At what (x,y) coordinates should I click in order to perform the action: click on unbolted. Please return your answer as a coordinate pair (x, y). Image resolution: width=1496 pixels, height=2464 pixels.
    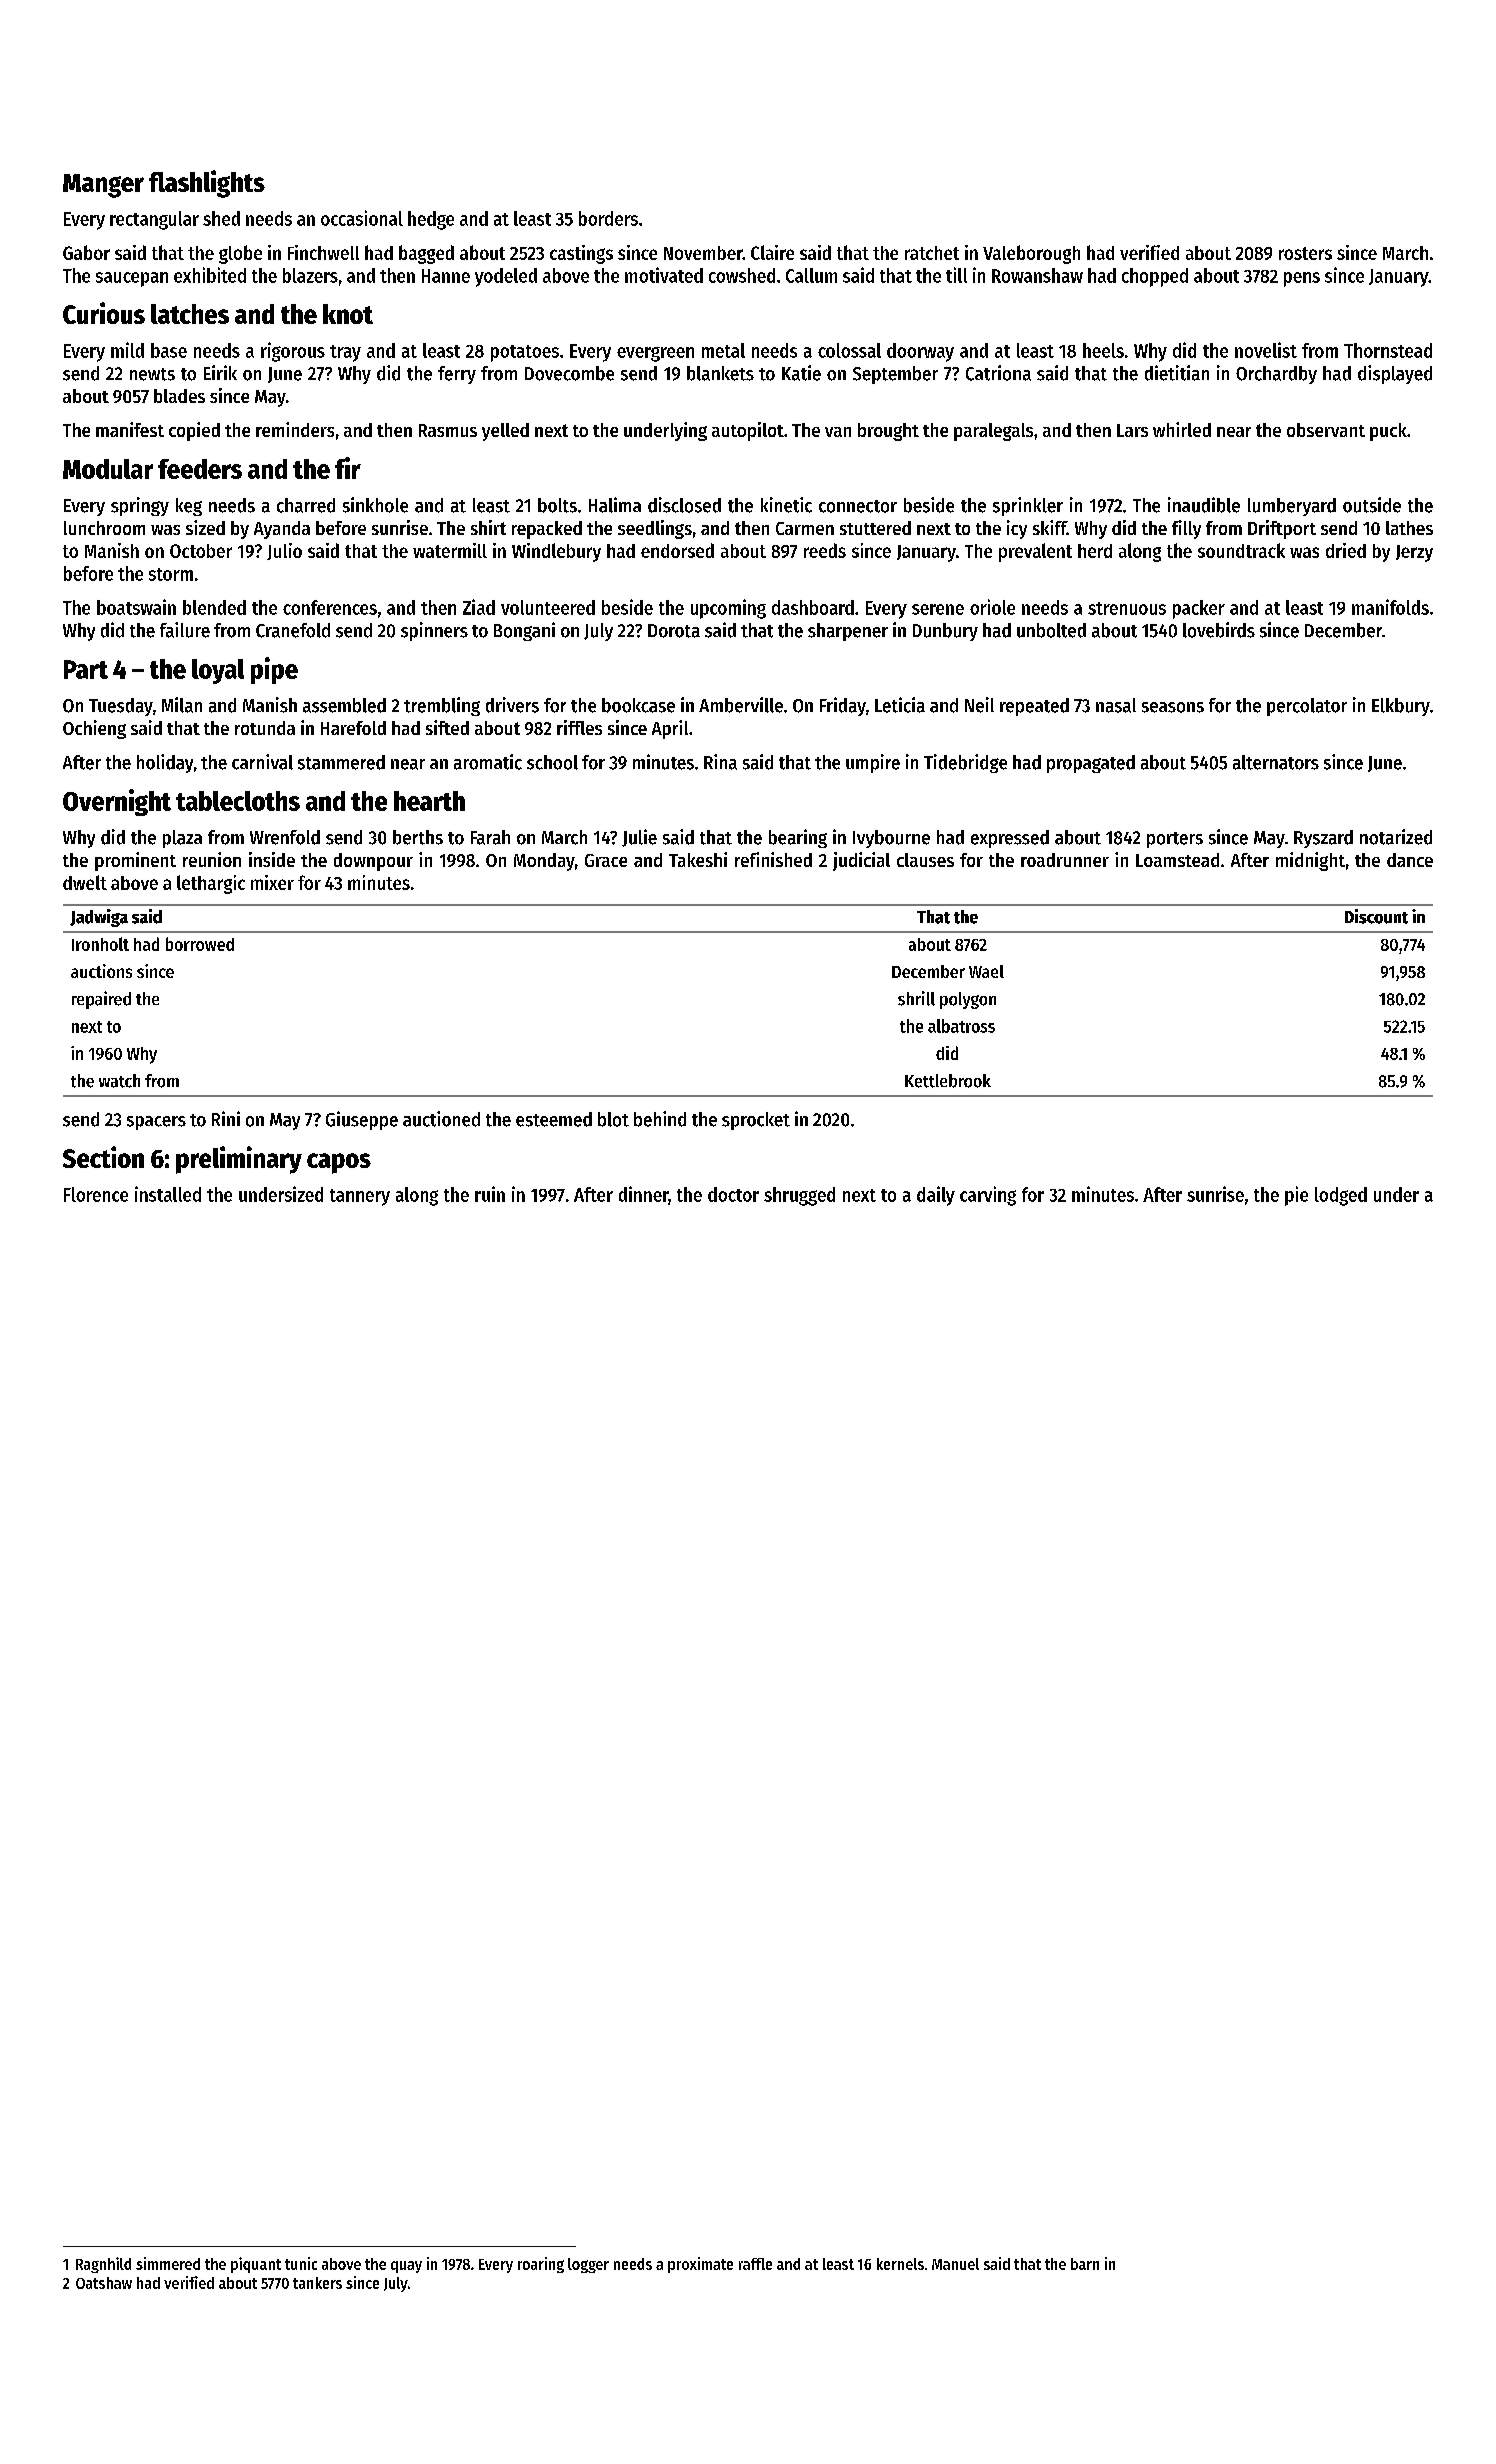
    Looking at the image, I should click on (1051, 630).
